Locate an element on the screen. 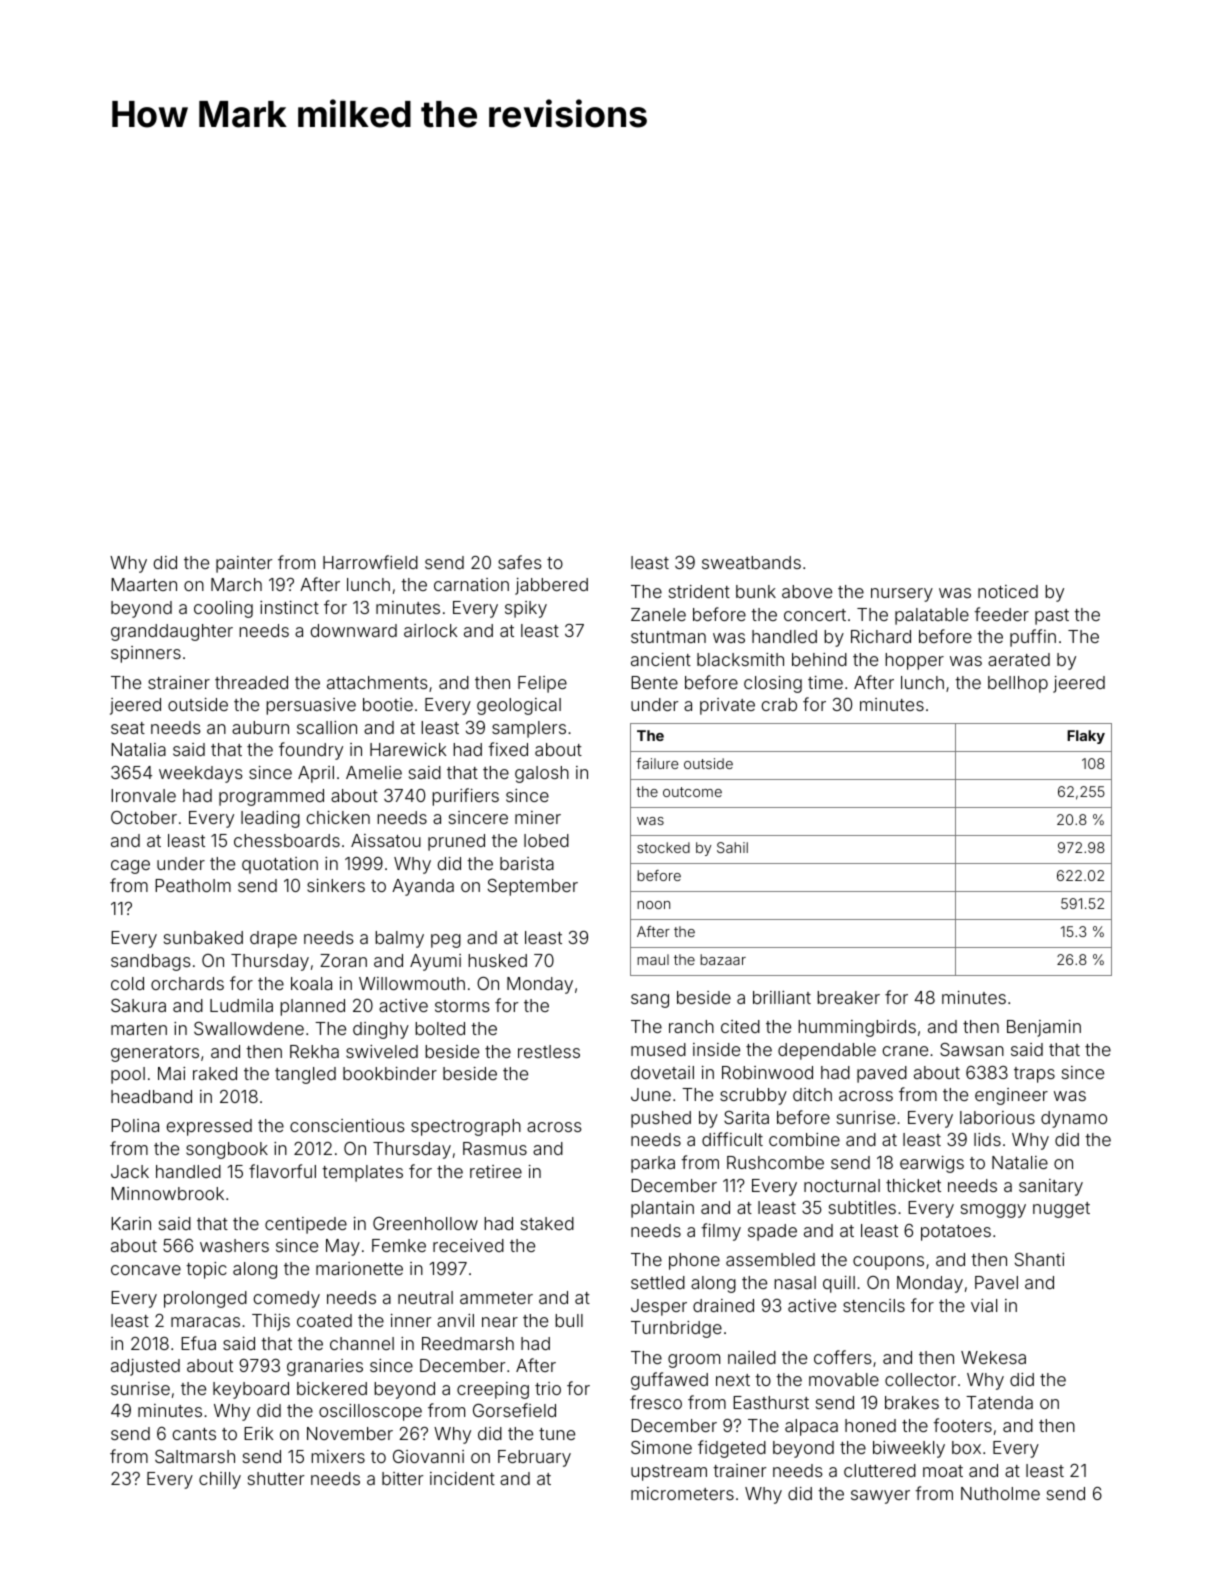 The image size is (1222, 1581). cooling is located at coordinates (223, 609).
